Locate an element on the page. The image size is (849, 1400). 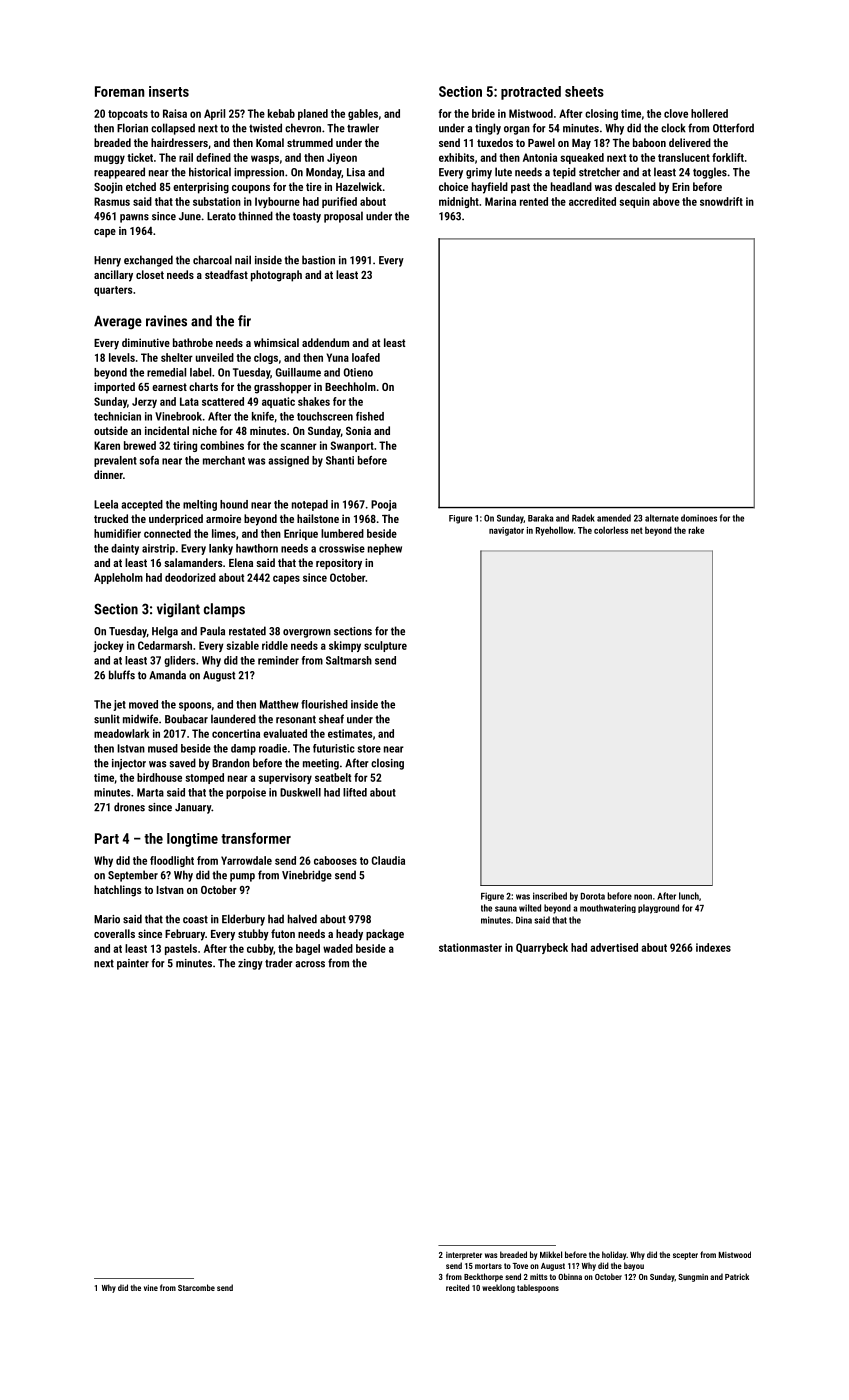
advertised is located at coordinates (614, 947).
